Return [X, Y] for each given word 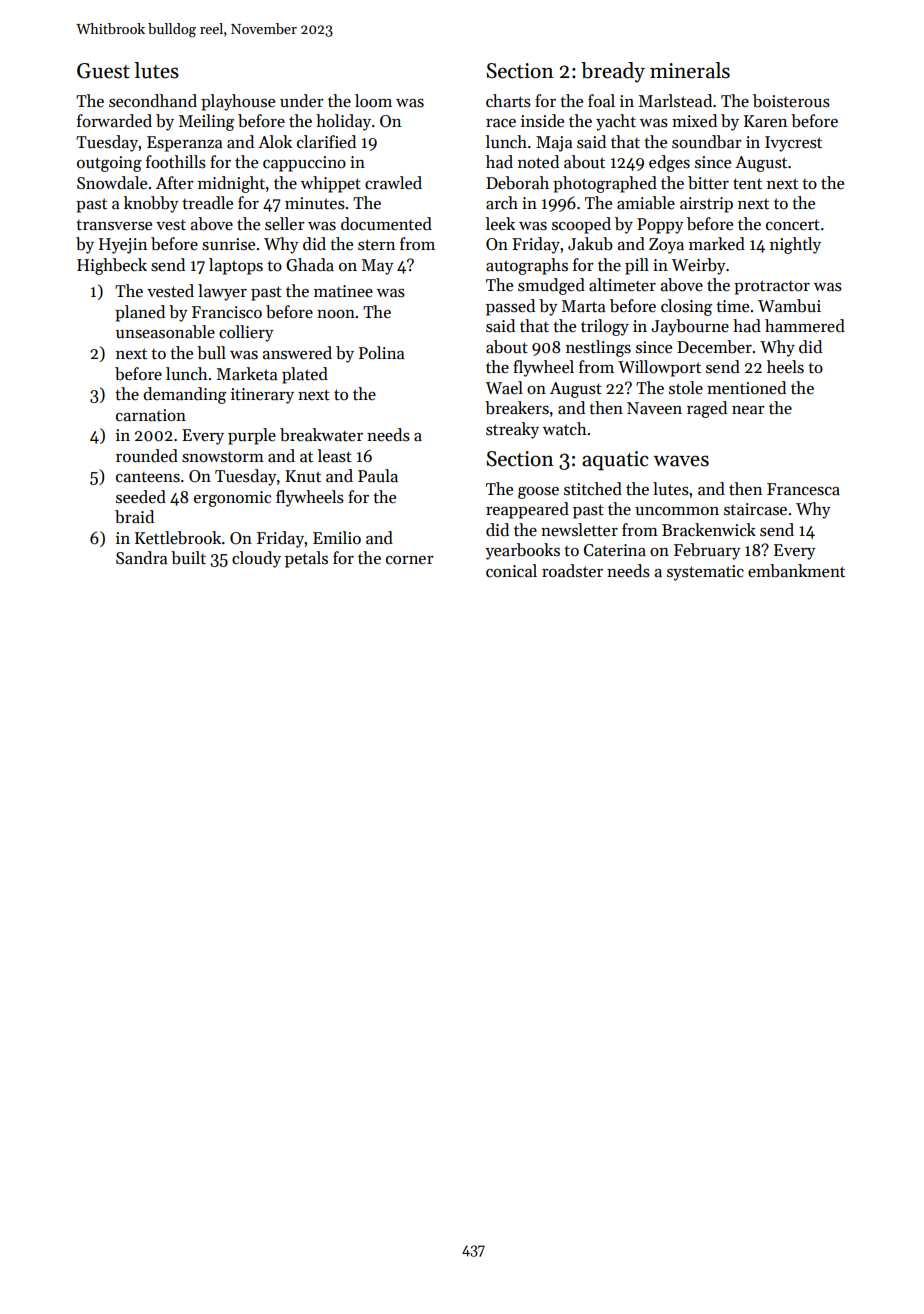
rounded [147, 456]
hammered [805, 326]
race [501, 123]
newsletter [579, 530]
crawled [393, 183]
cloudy [256, 559]
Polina [381, 353]
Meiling [206, 122]
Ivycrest [793, 144]
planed [140, 313]
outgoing [109, 164]
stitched [593, 489]
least [335, 456]
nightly [795, 245]
